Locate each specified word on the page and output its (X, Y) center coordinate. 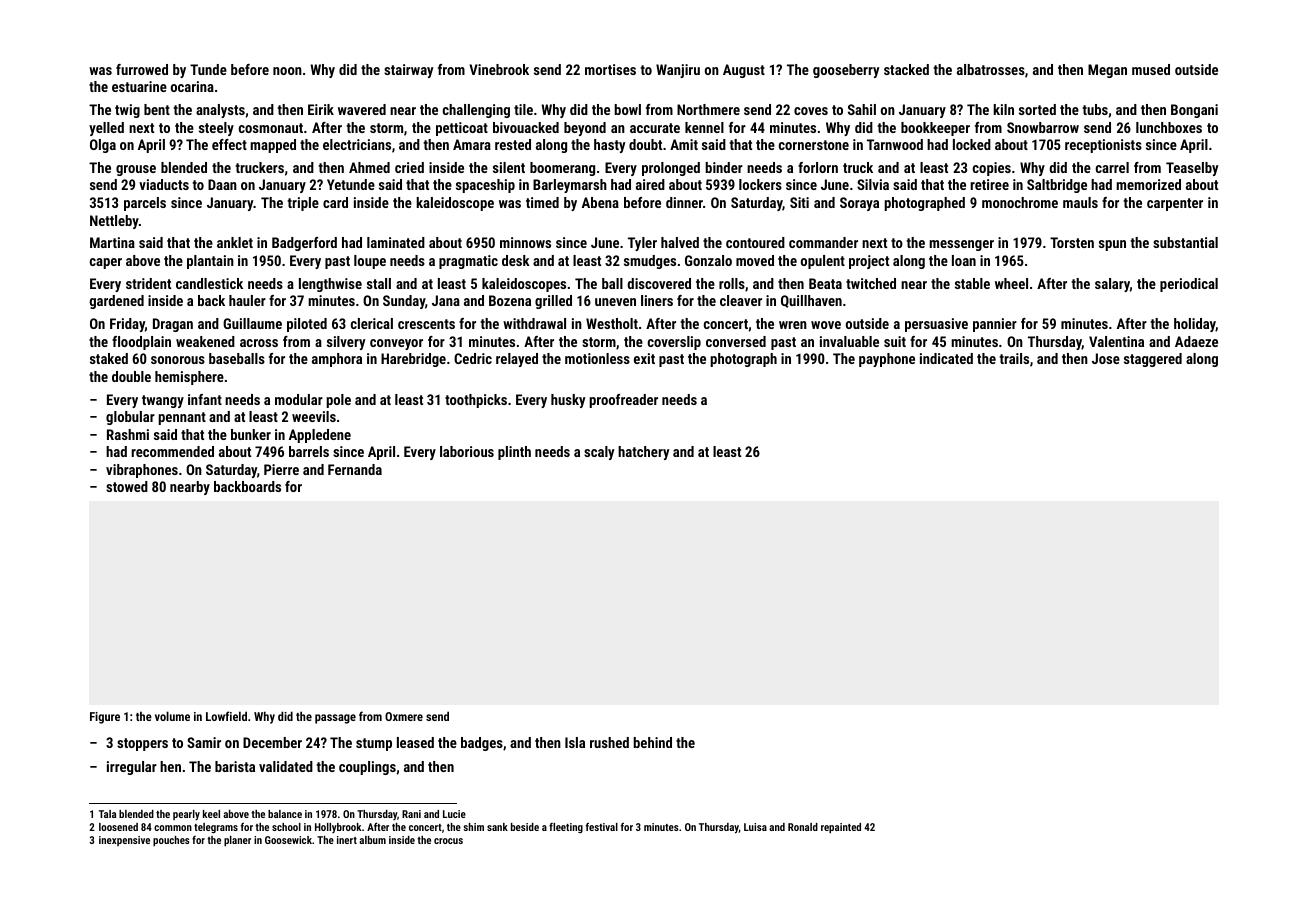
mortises (610, 69)
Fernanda (355, 469)
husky (568, 401)
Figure (105, 718)
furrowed (142, 69)
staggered (1153, 360)
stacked (906, 69)
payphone (887, 360)
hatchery (644, 453)
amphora (337, 360)
